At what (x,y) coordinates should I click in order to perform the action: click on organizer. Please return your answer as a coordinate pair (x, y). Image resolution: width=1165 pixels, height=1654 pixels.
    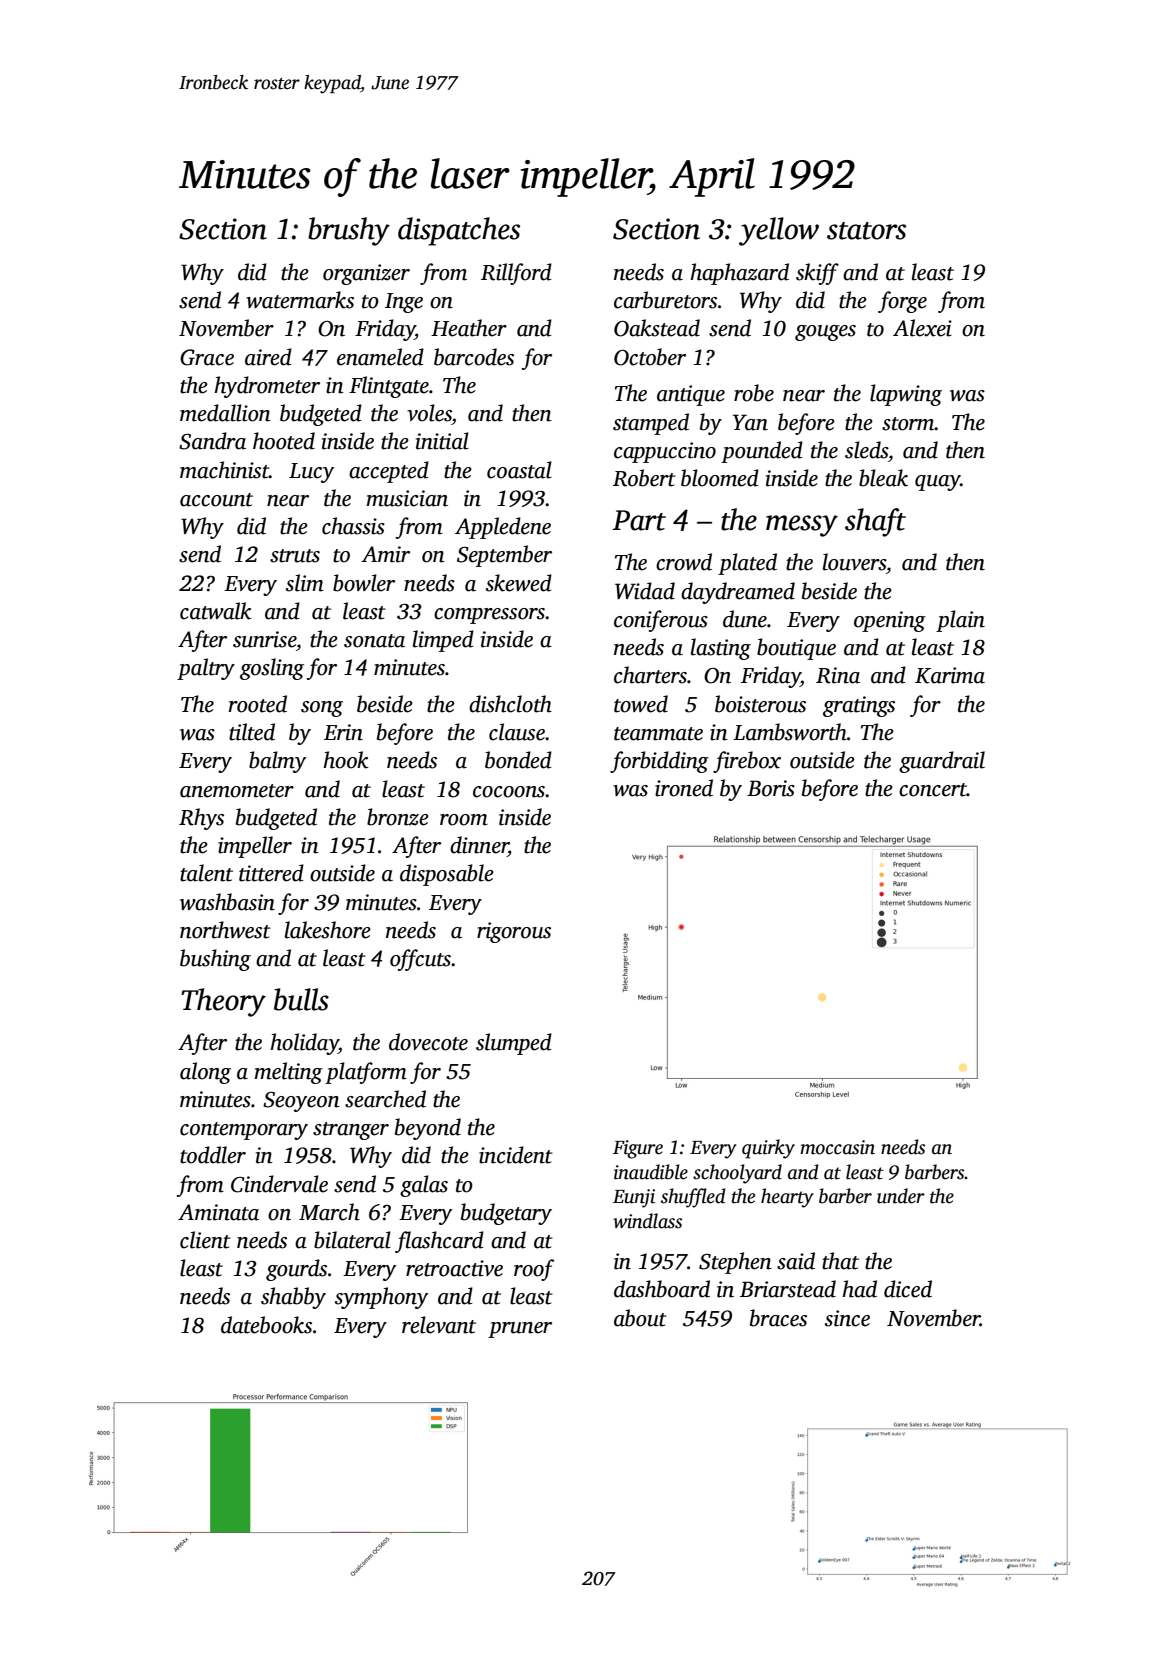
    Looking at the image, I should click on (366, 274).
